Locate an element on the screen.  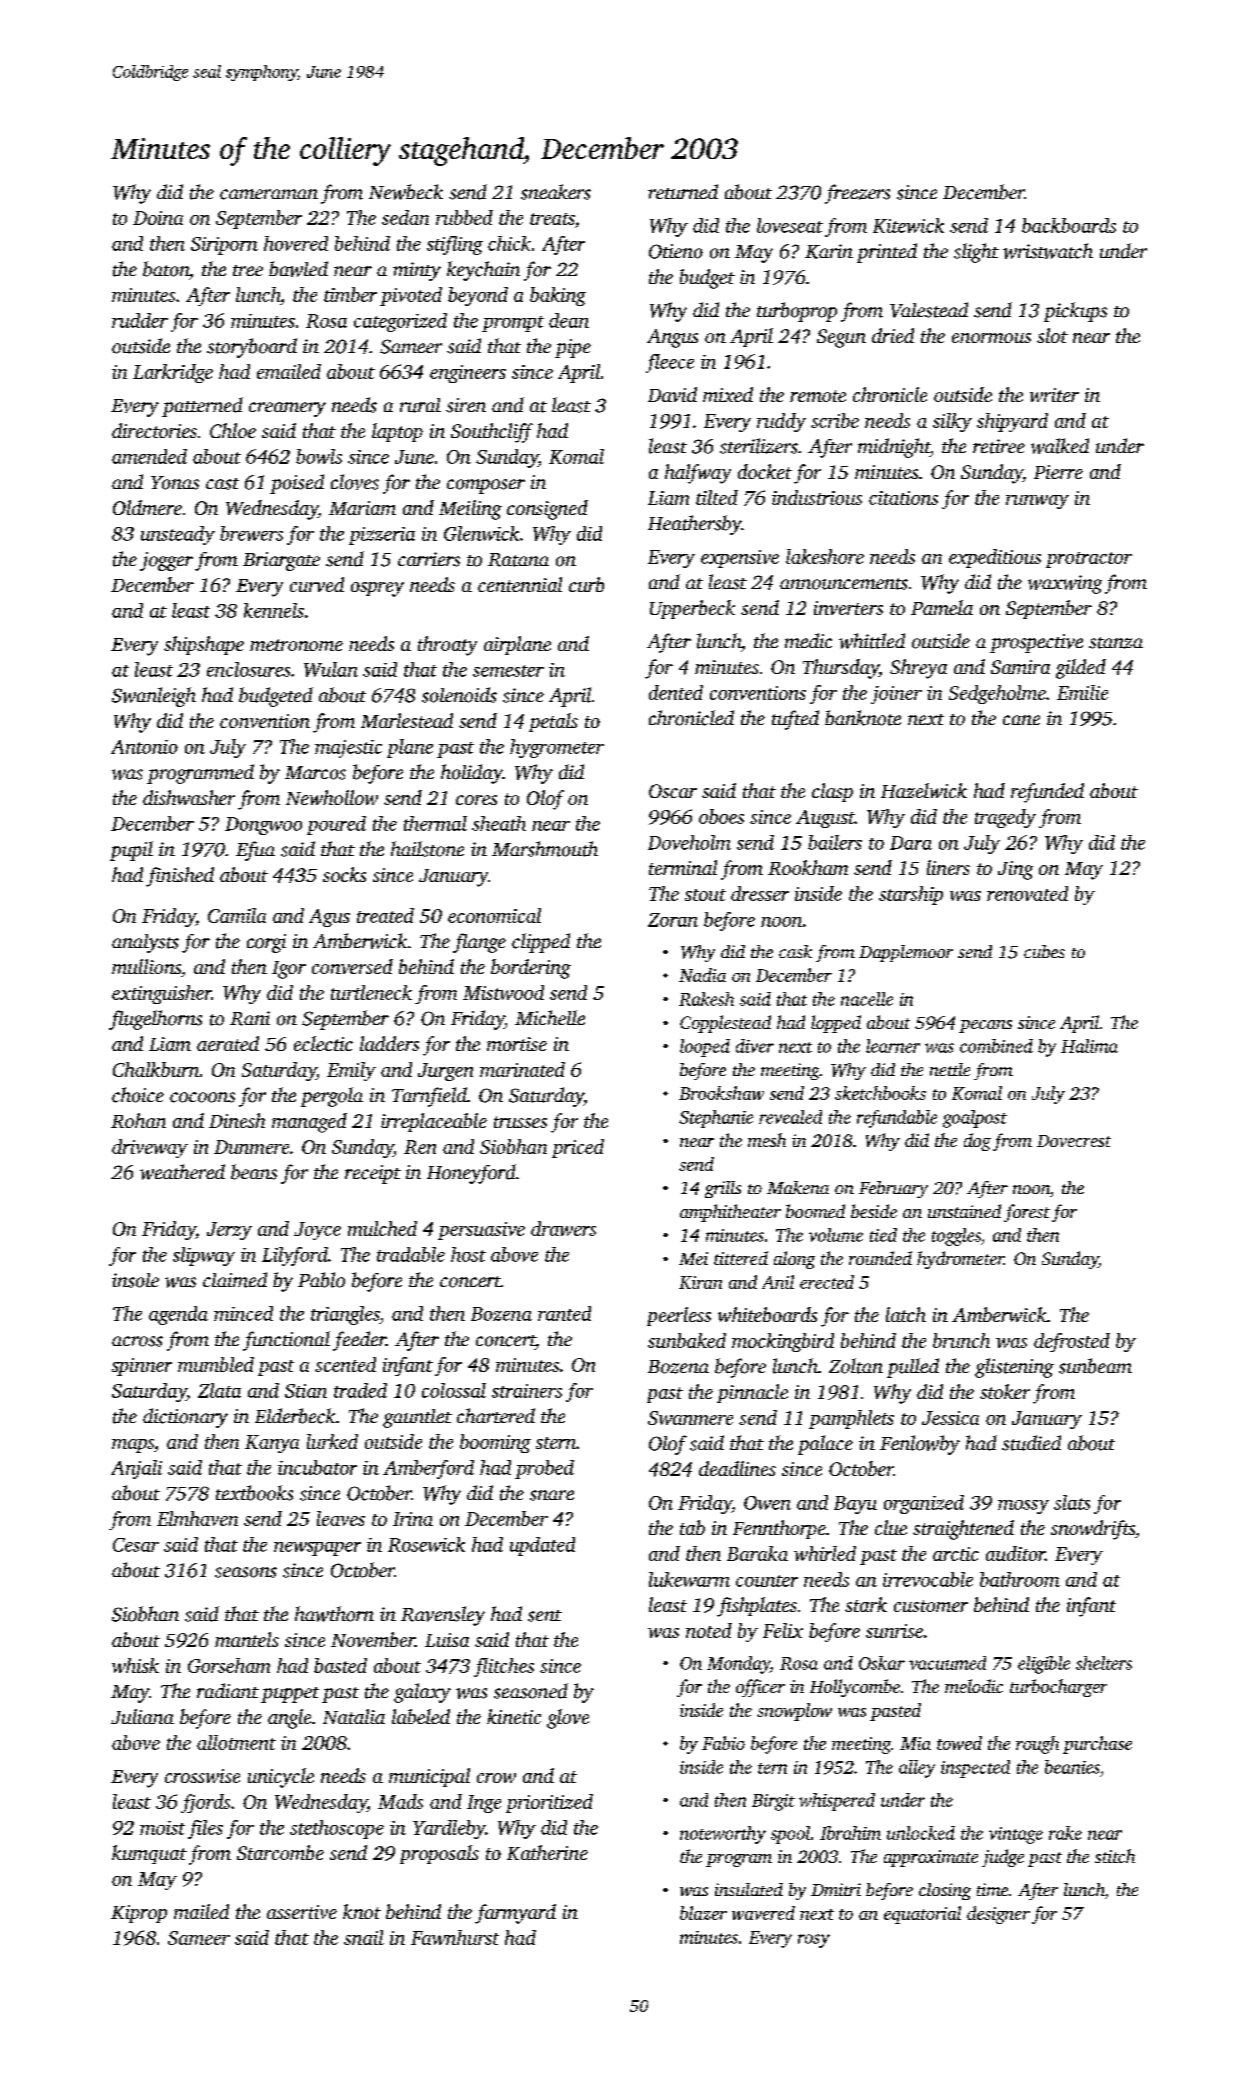
snail is located at coordinates (364, 1937).
